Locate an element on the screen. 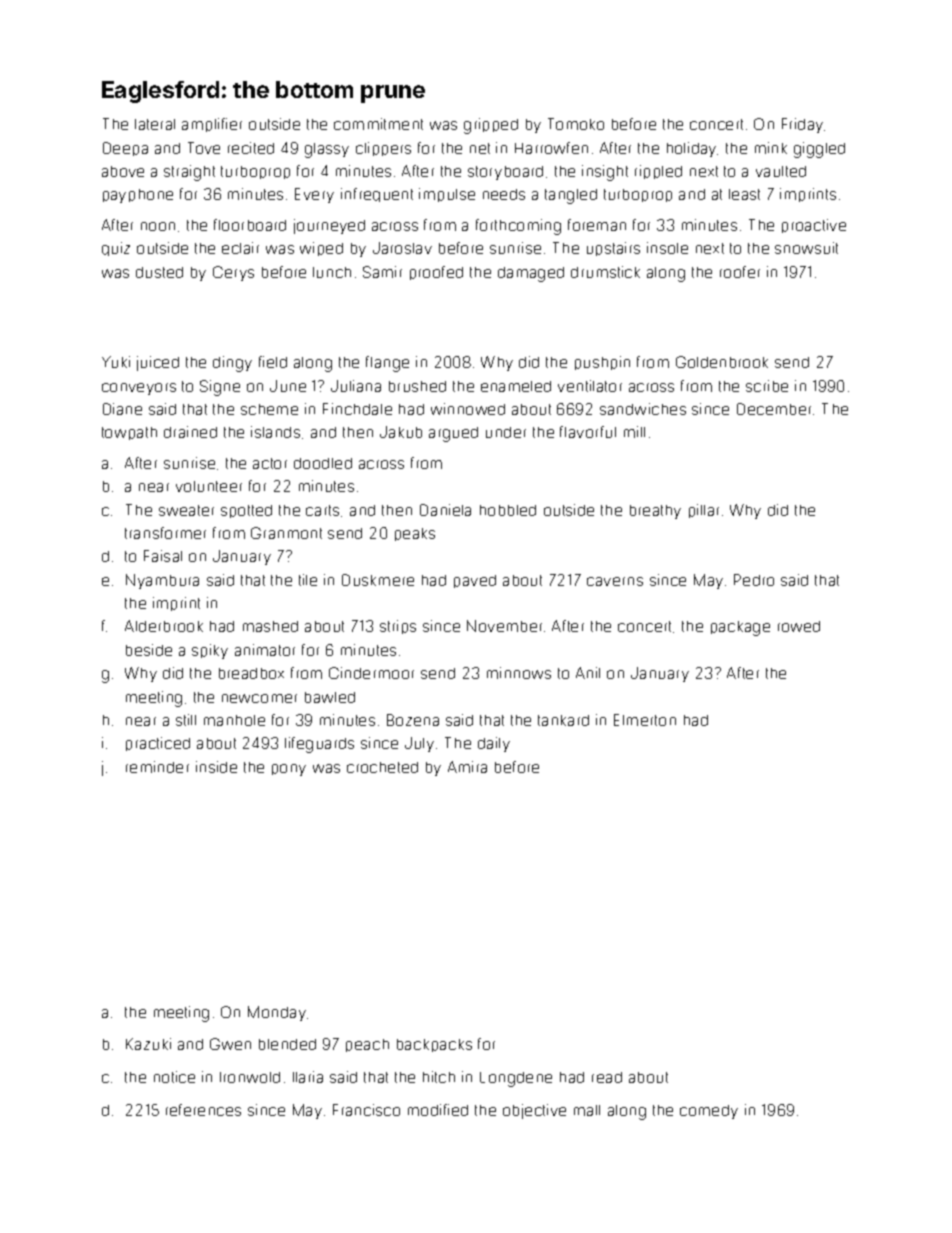 This screenshot has width=952, height=1233. pushpin is located at coordinates (602, 363).
